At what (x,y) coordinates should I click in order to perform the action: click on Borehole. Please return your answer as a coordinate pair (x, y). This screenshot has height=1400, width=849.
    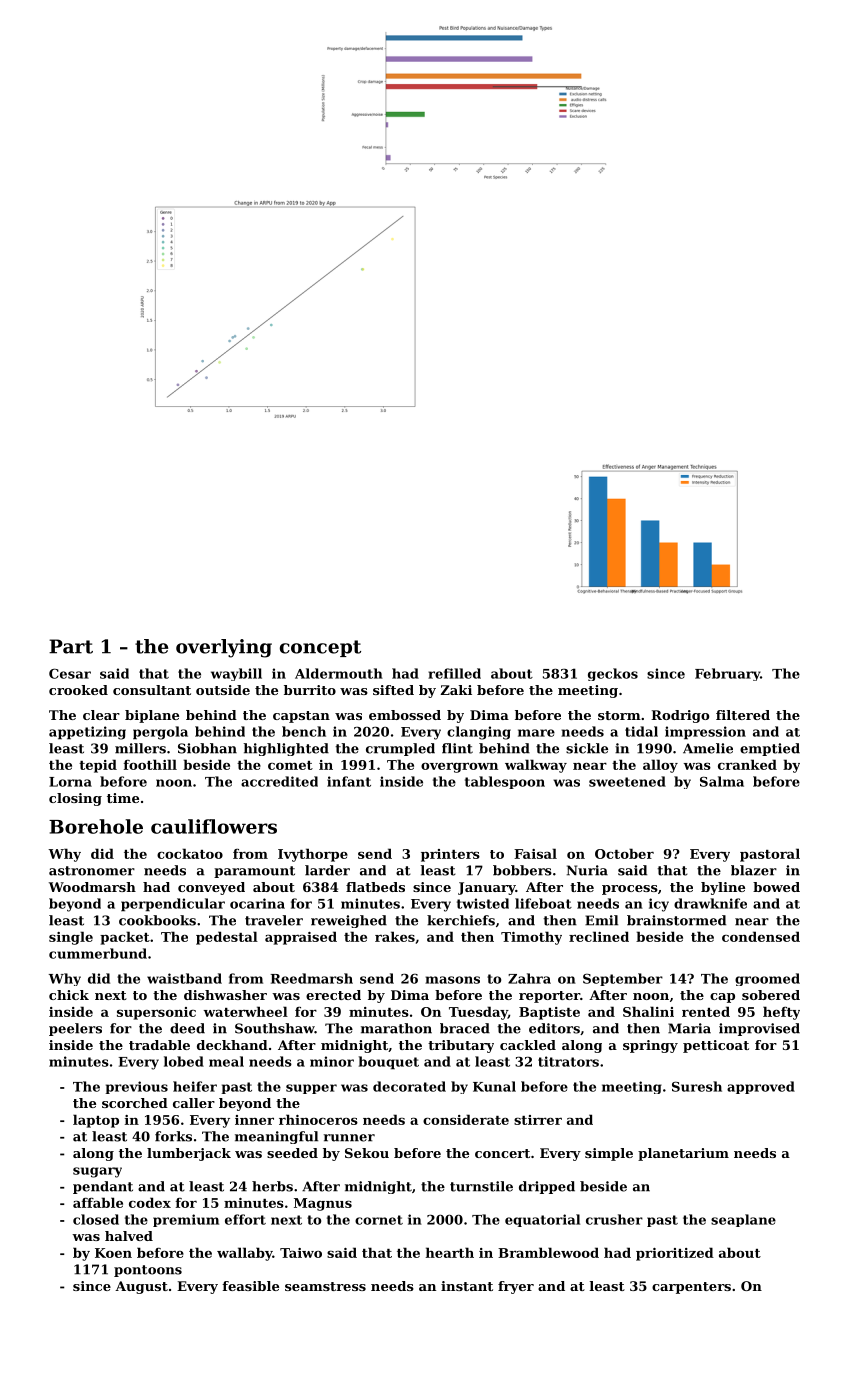
    Looking at the image, I should click on (96, 826).
